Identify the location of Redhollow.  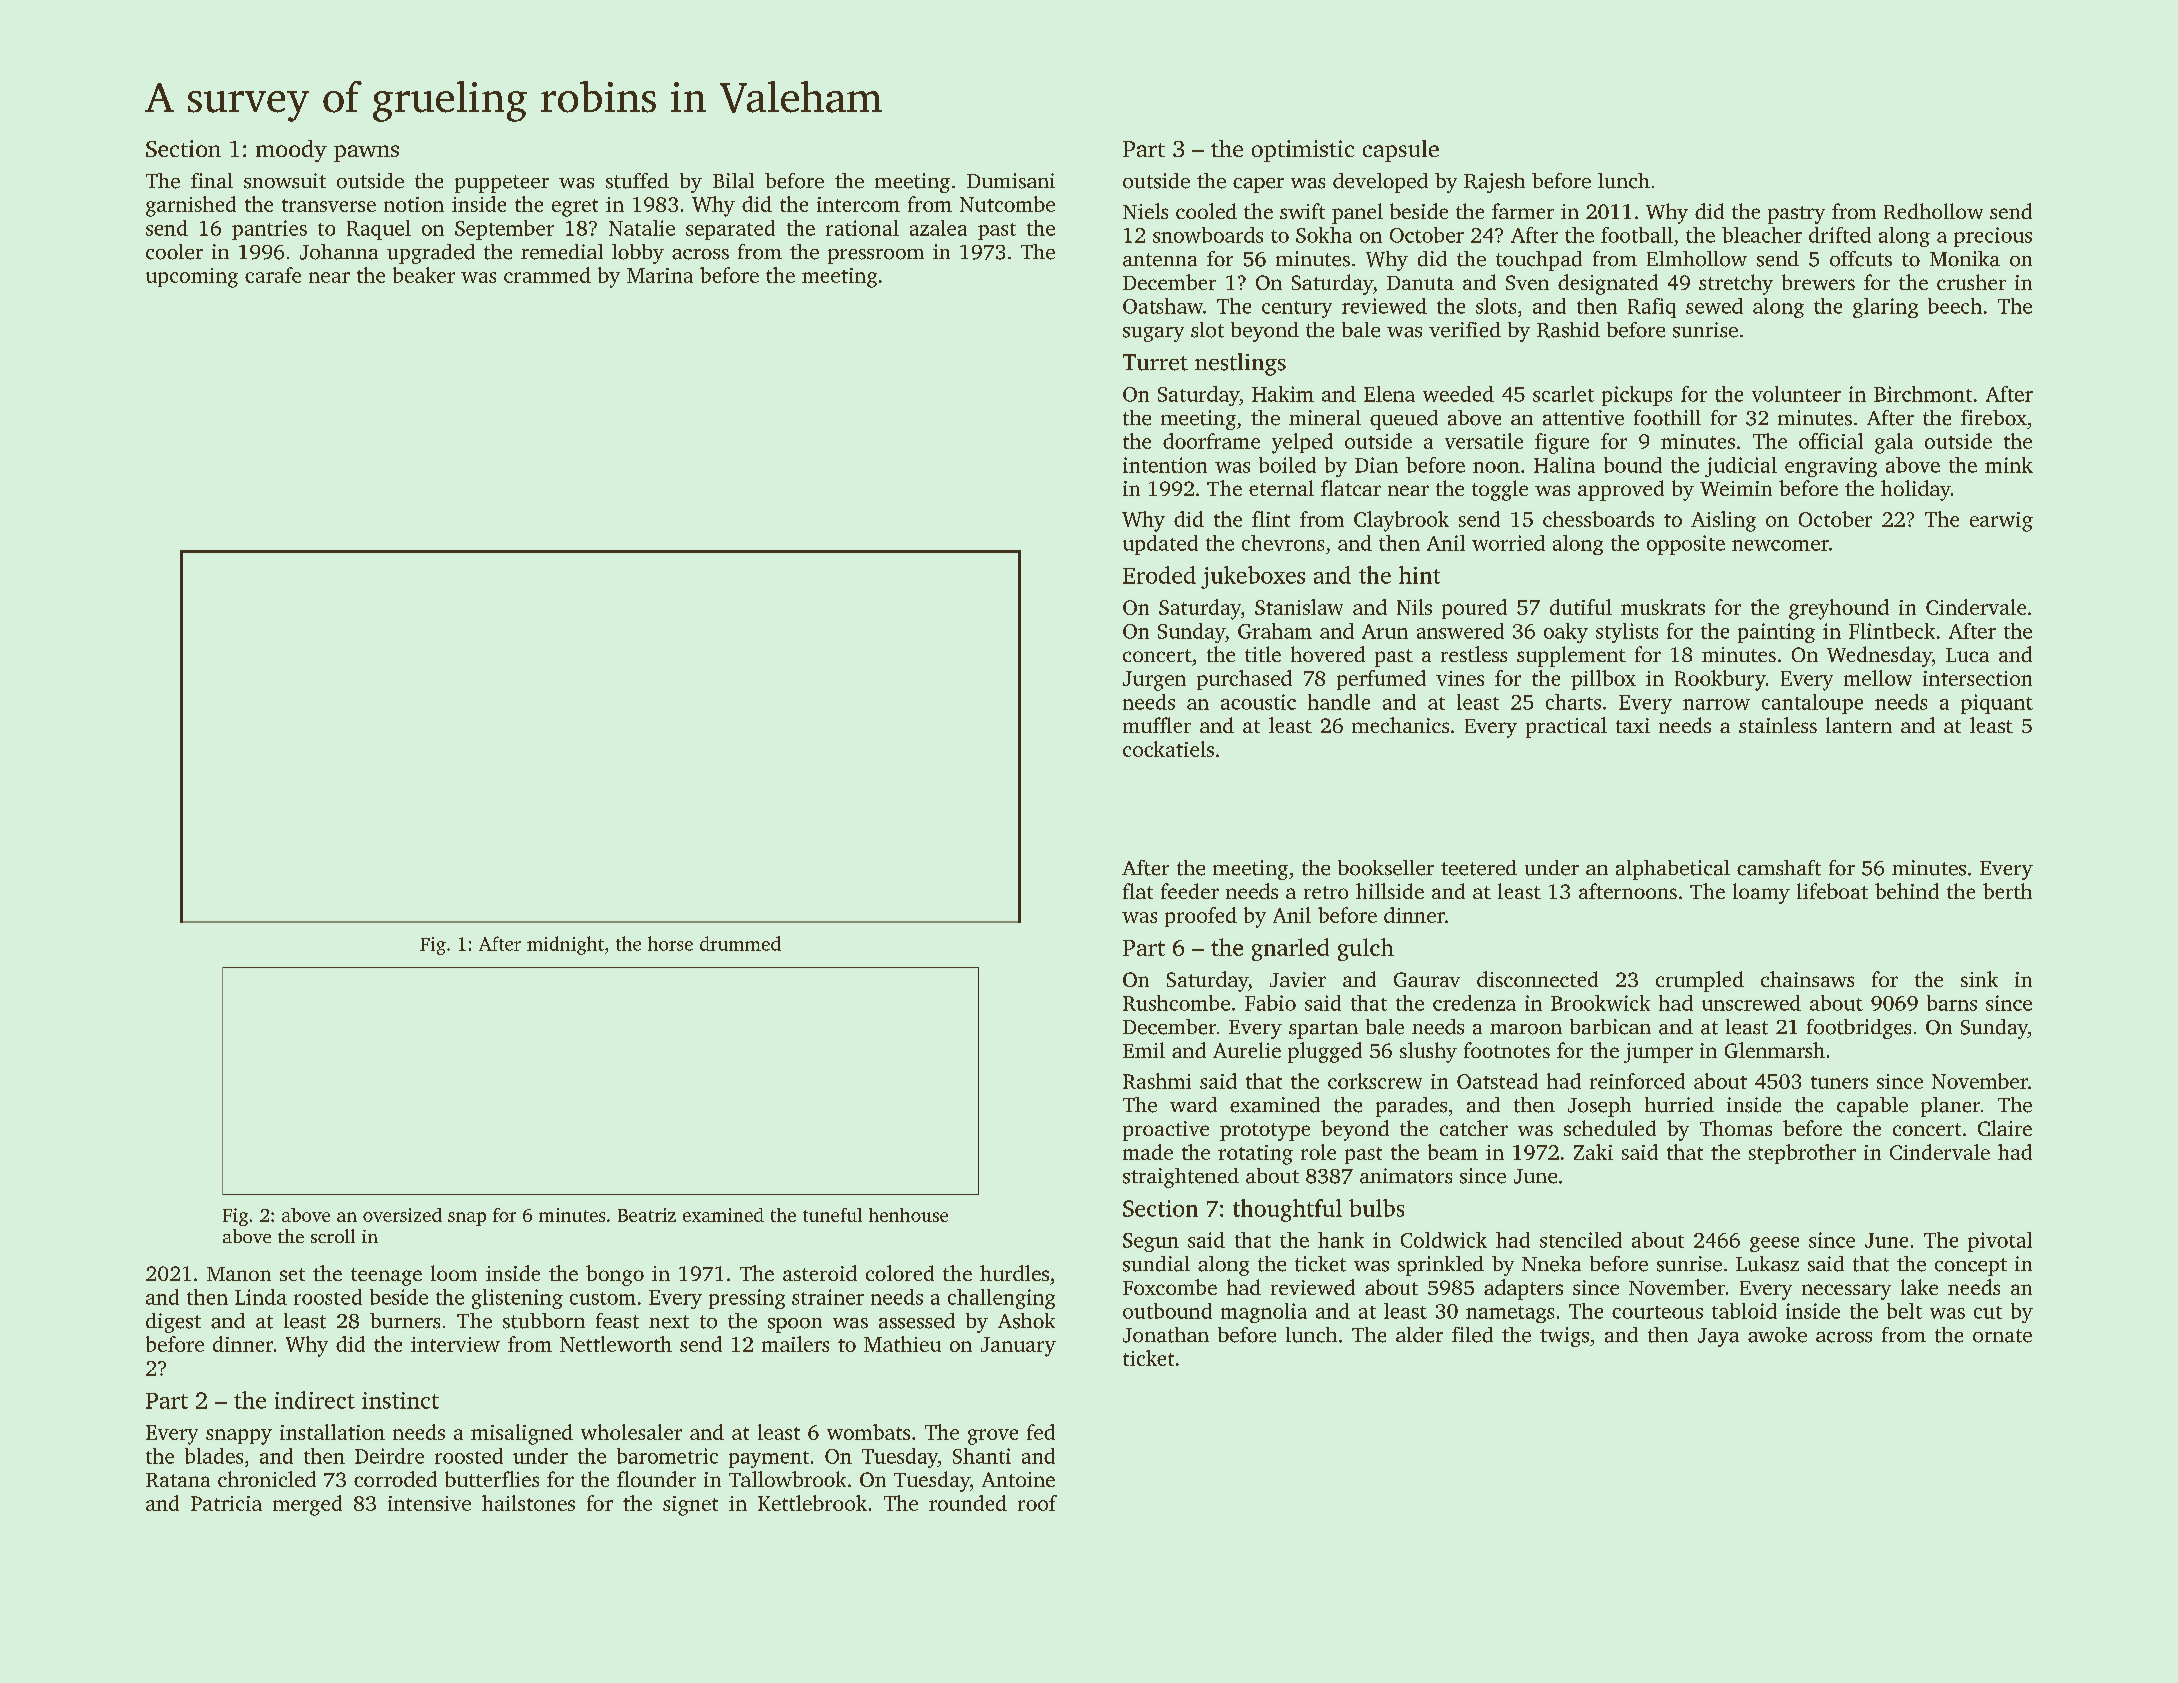
(1933, 211).
